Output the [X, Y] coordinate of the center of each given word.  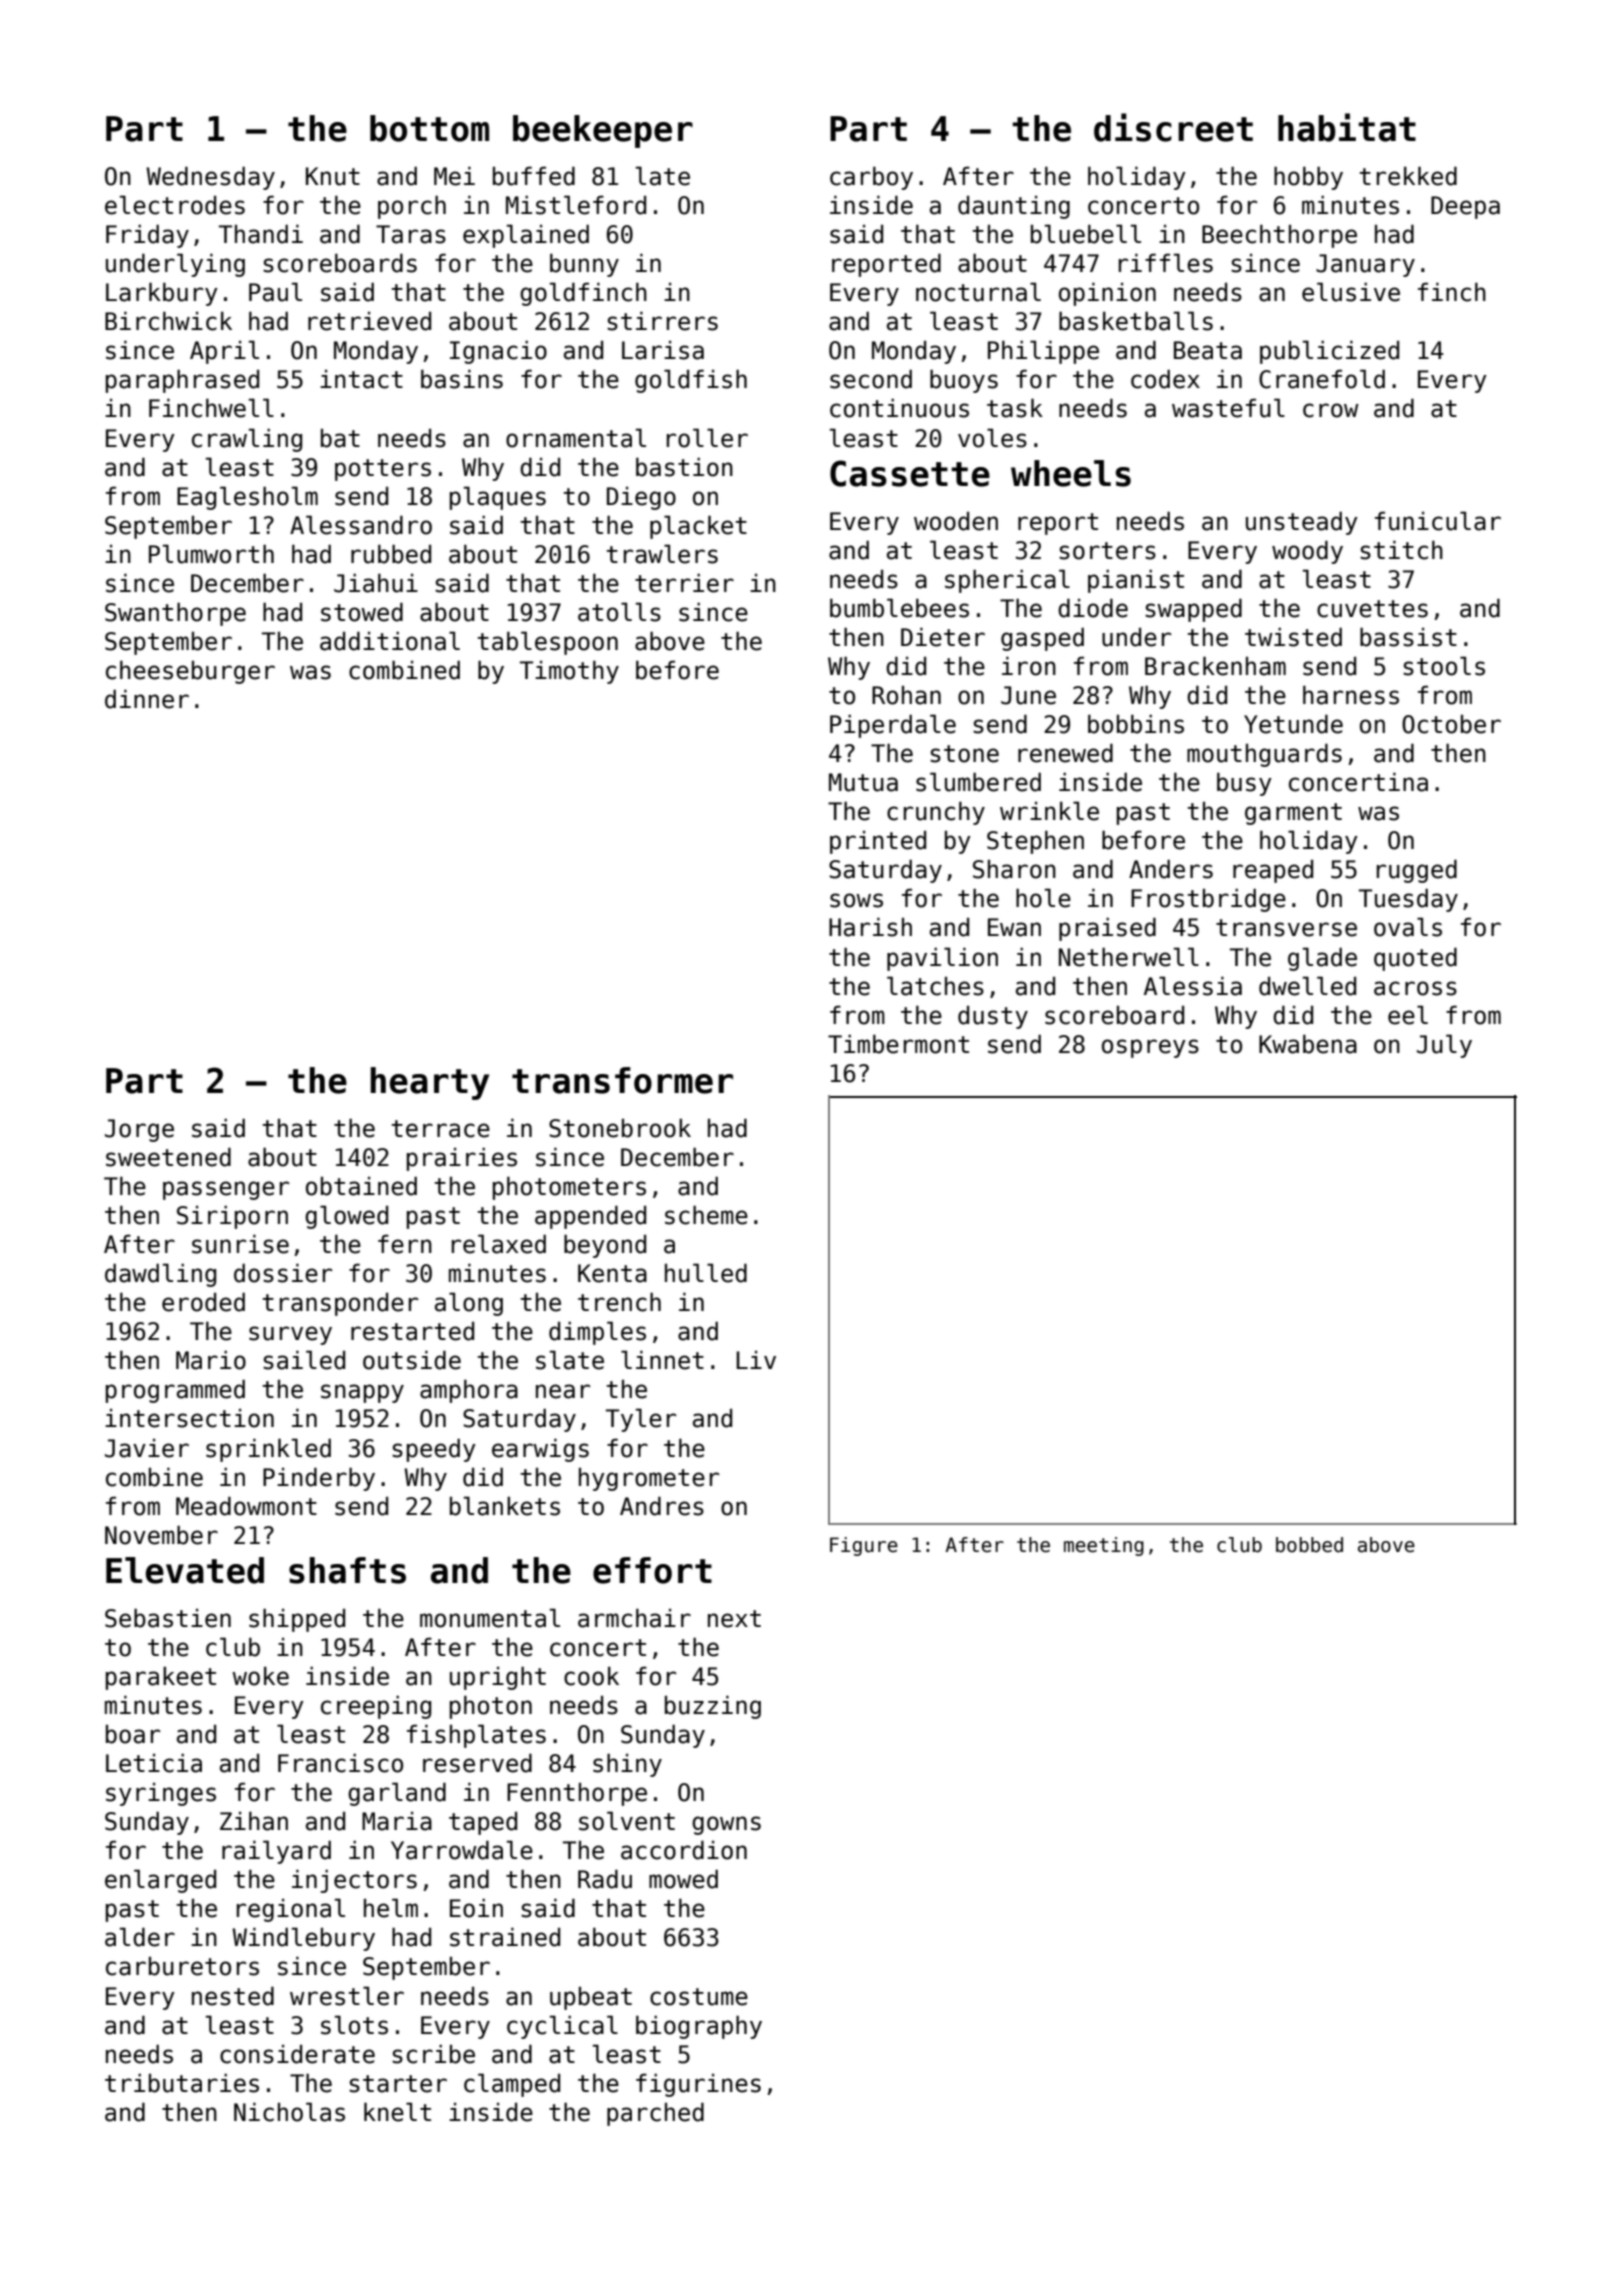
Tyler [641, 1420]
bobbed [1309, 1545]
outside [412, 1360]
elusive [1351, 292]
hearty [429, 1083]
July [1444, 1046]
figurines [698, 2085]
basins [462, 379]
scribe [433, 2054]
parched [655, 2114]
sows [856, 900]
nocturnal [978, 292]
